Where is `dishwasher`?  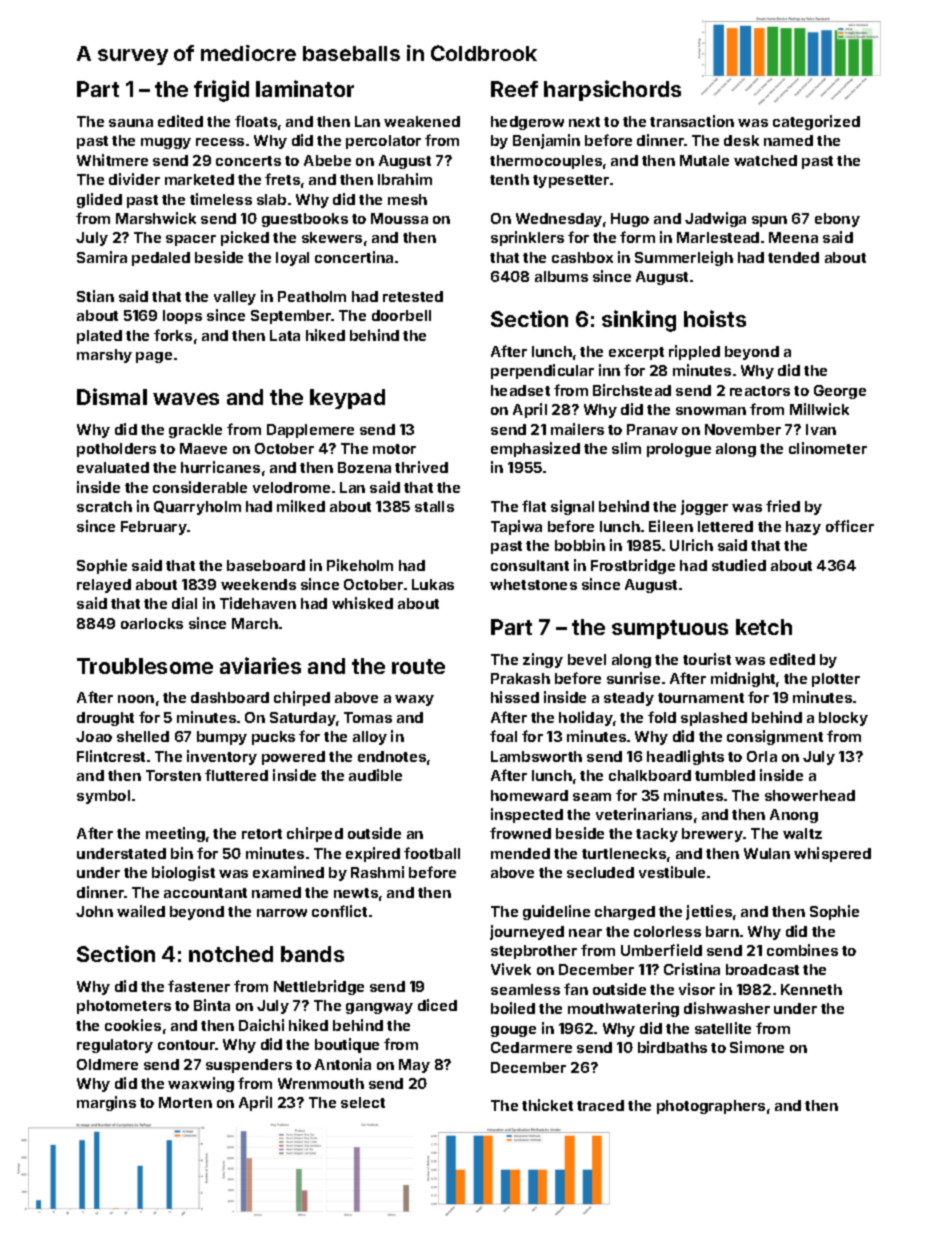 dishwasher is located at coordinates (727, 1008).
